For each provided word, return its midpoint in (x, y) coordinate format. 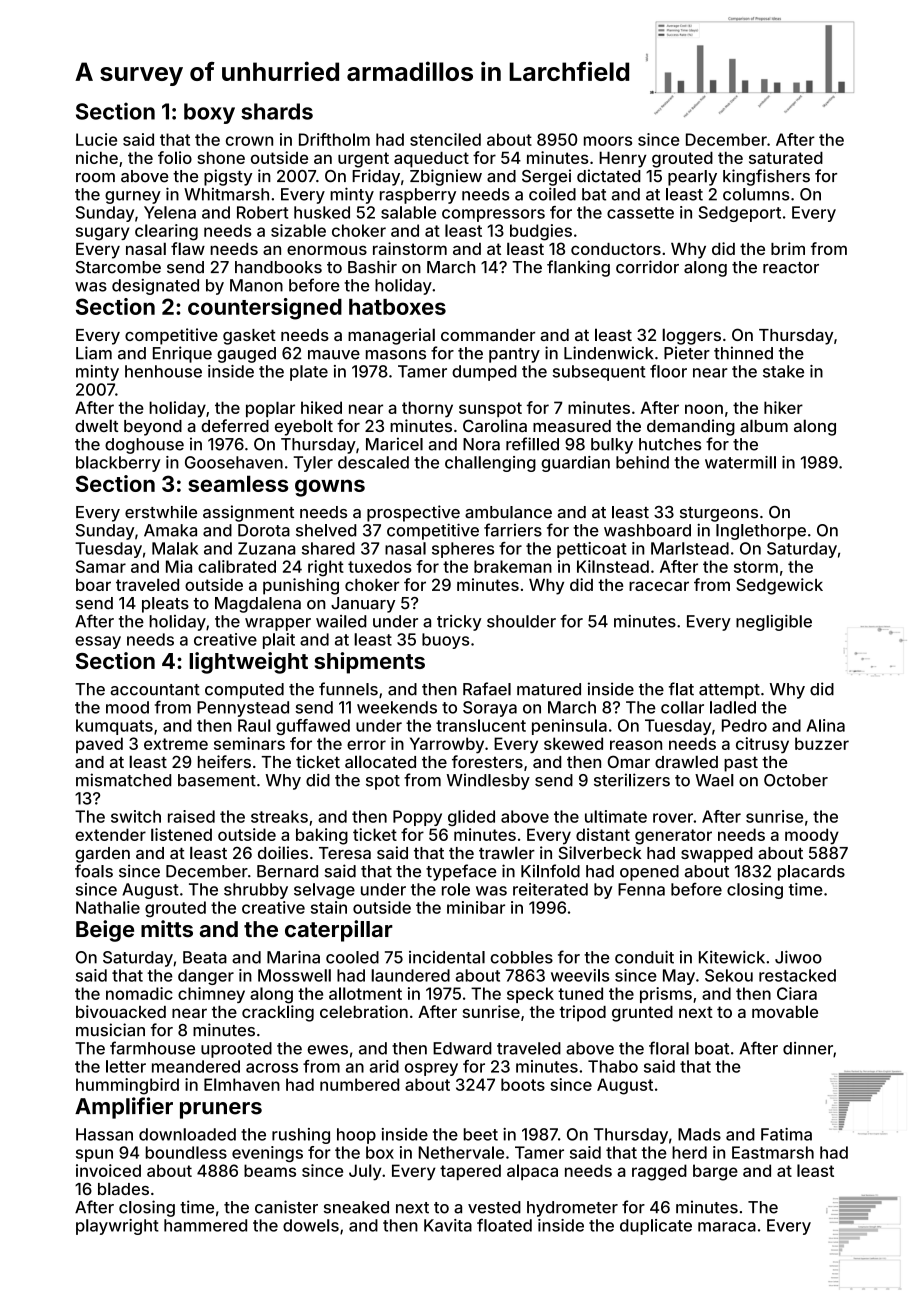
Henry (623, 160)
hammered (205, 1225)
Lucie (96, 139)
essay (98, 642)
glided (471, 818)
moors (608, 141)
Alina (825, 725)
